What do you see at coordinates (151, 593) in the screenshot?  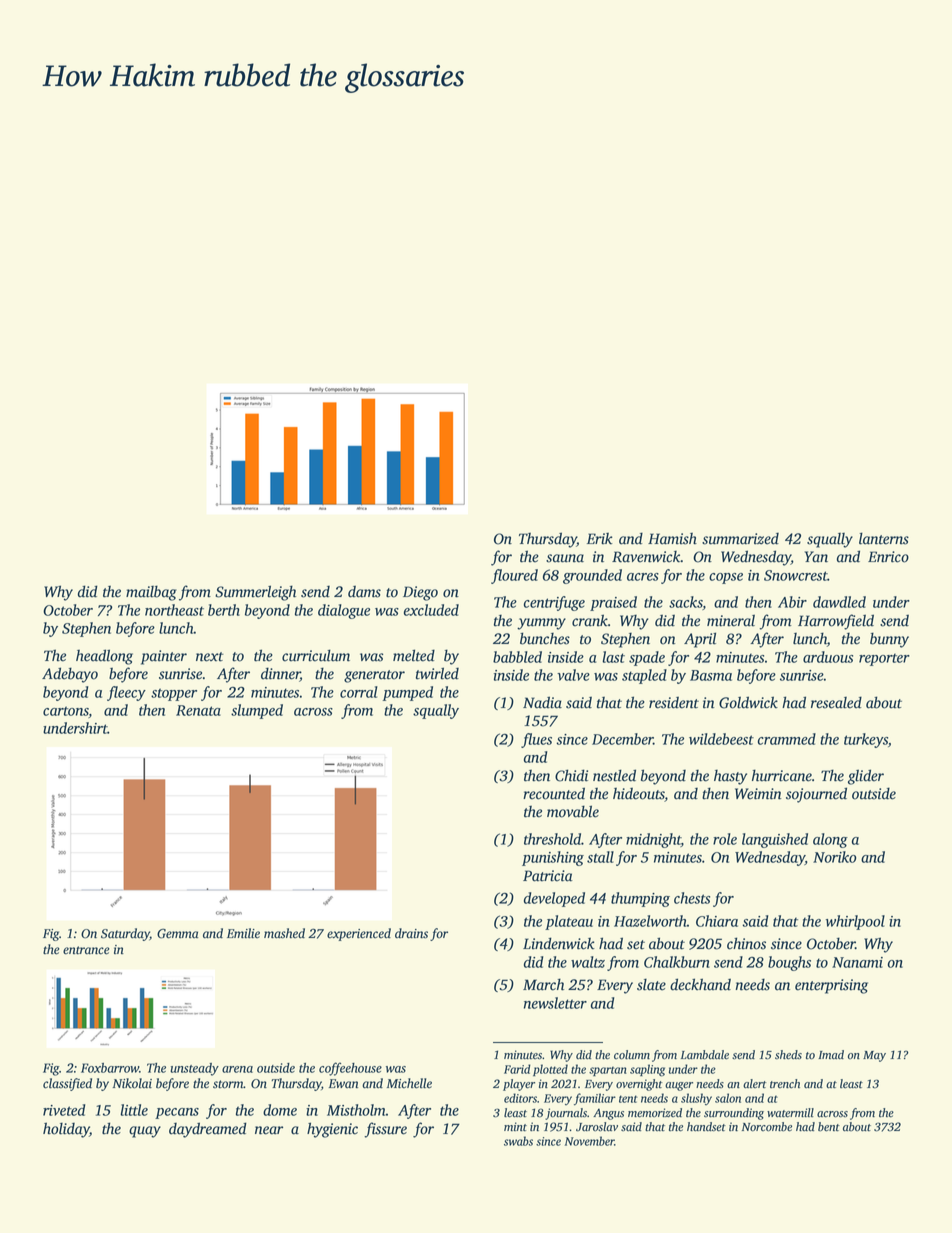 I see `mailbag` at bounding box center [151, 593].
